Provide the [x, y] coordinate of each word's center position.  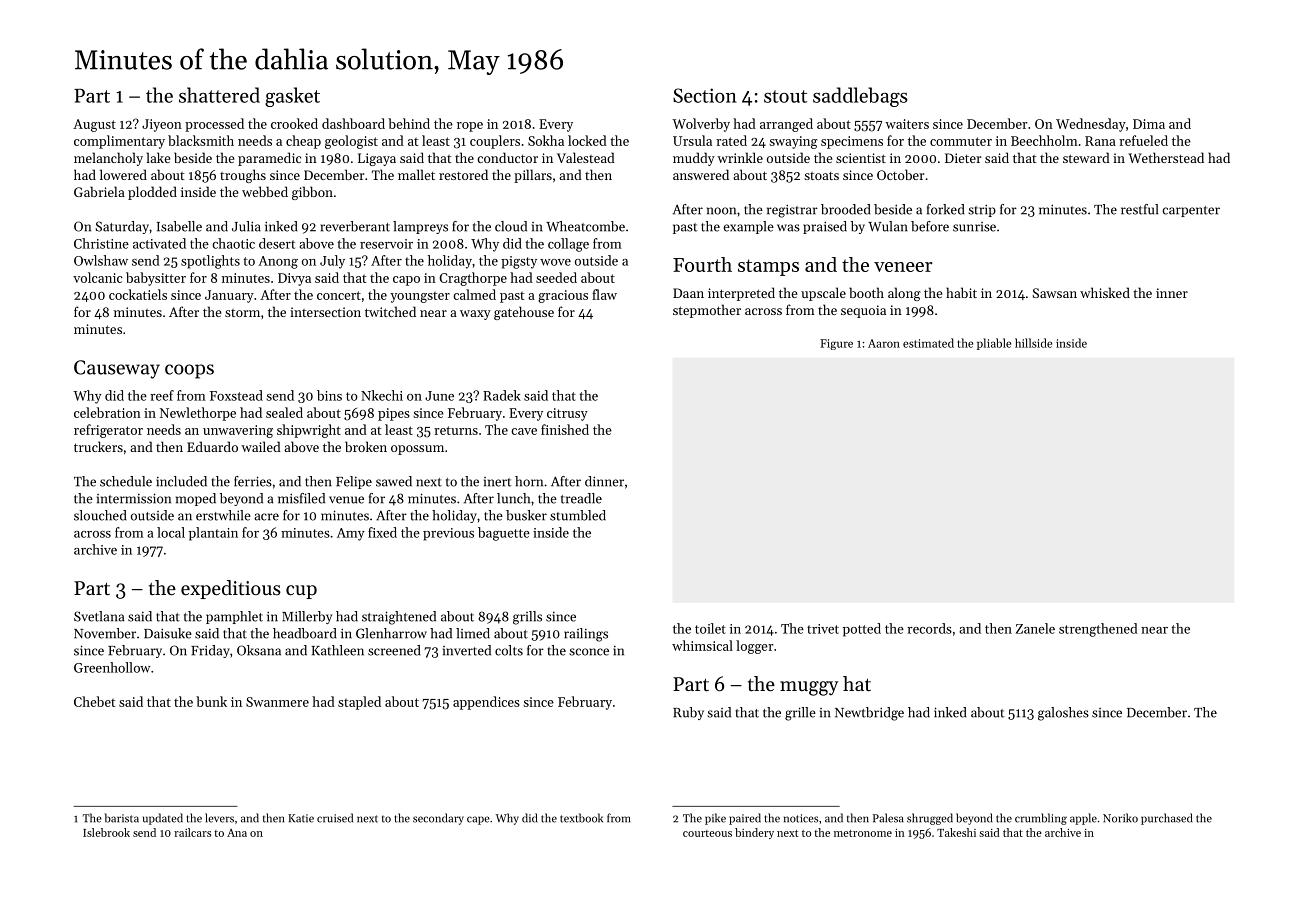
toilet [710, 628]
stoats [821, 176]
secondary [438, 819]
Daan [688, 293]
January [229, 296]
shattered [219, 95]
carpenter [1191, 211]
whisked [1105, 292]
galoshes [1063, 714]
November [105, 633]
